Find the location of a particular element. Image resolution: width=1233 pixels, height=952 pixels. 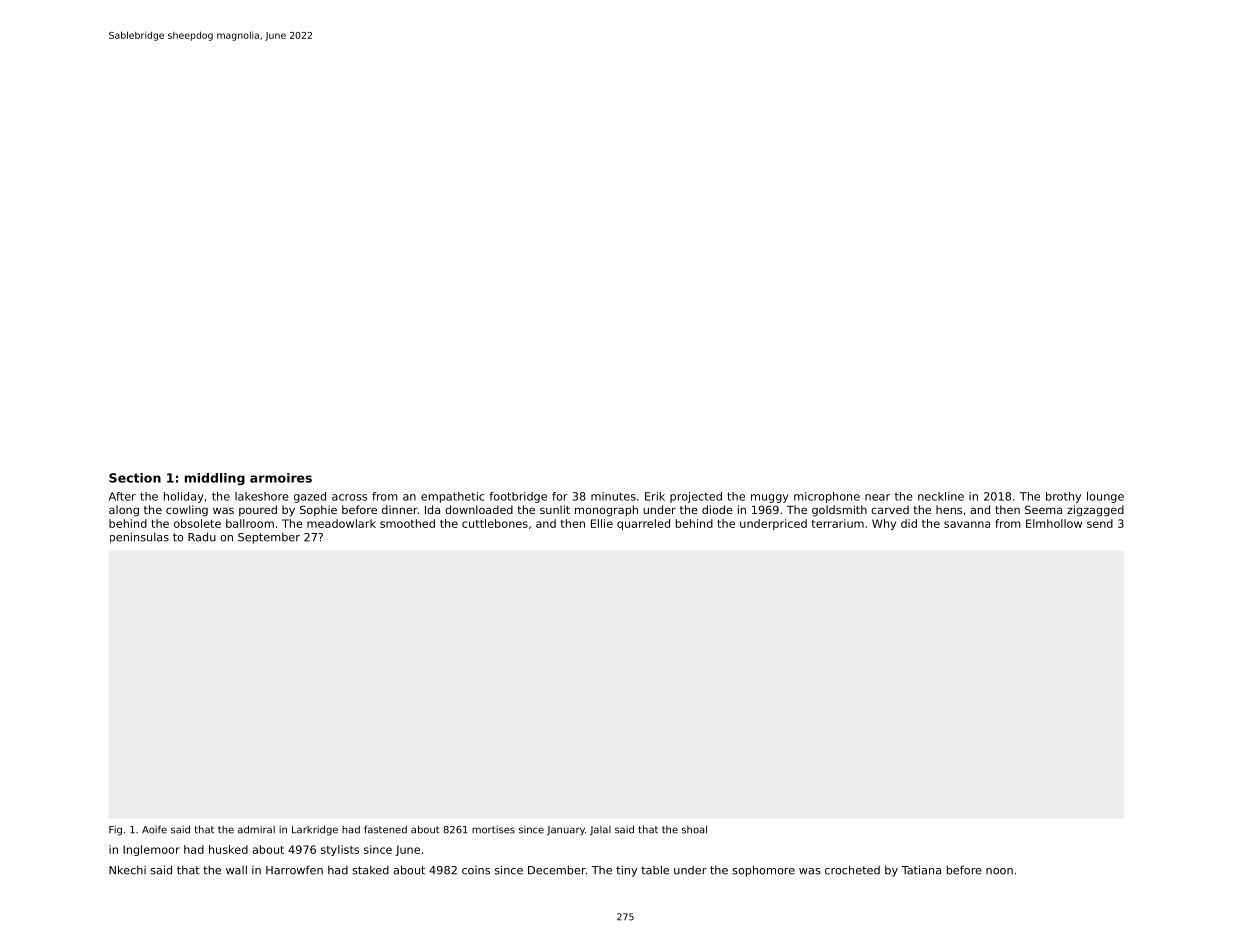

admiral is located at coordinates (256, 829).
